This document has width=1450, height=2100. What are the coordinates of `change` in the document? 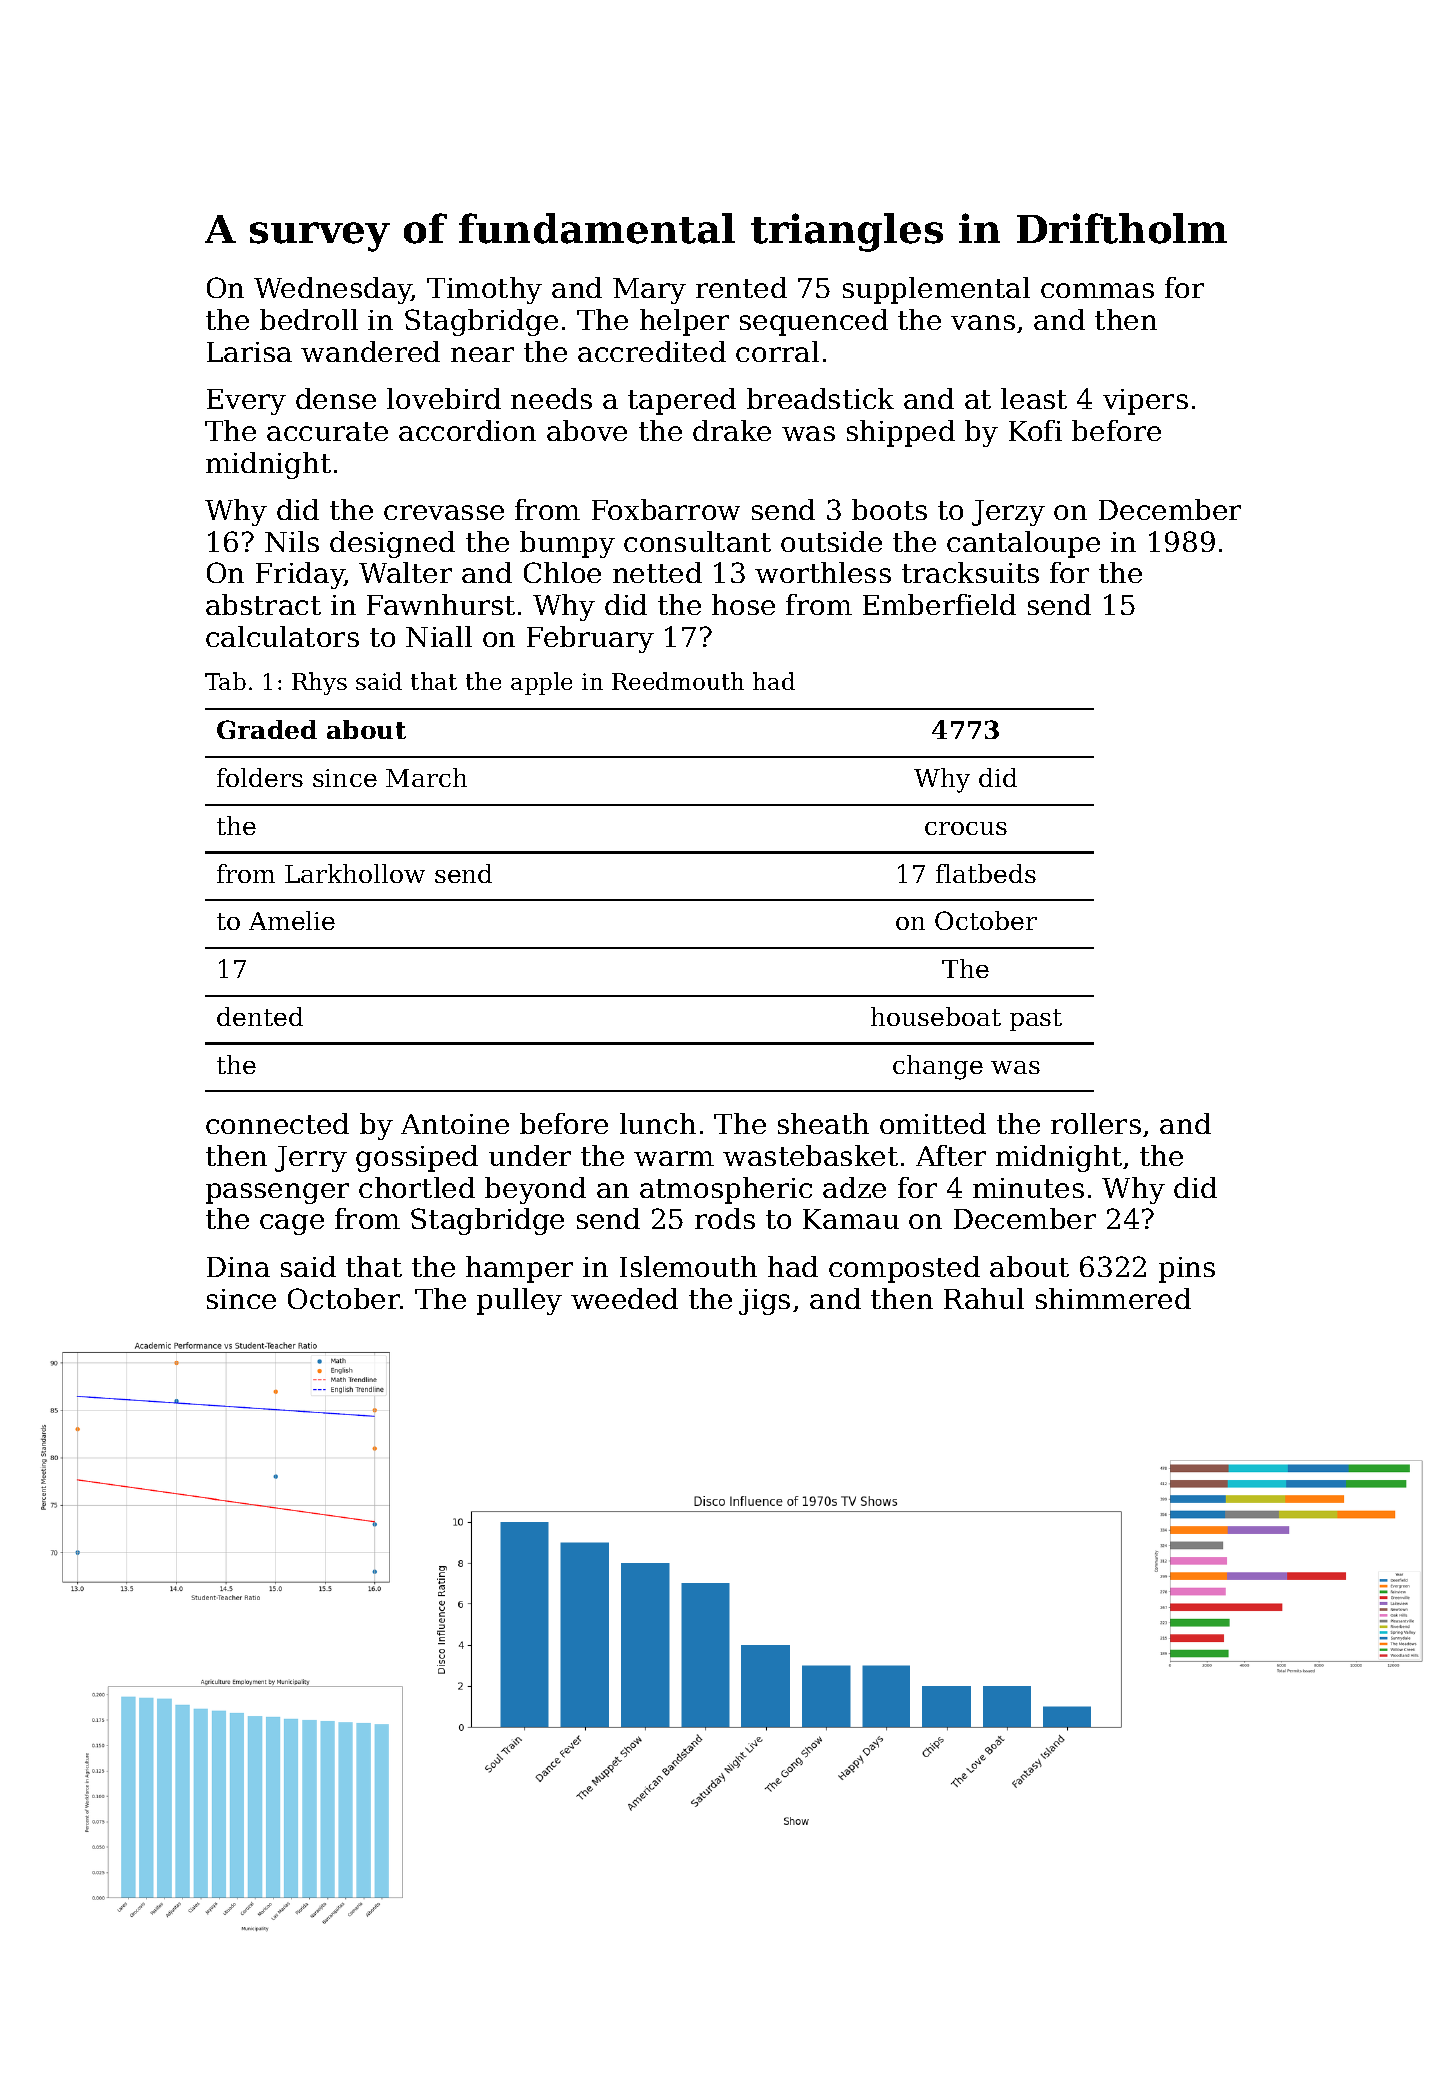 It's located at (938, 1067).
